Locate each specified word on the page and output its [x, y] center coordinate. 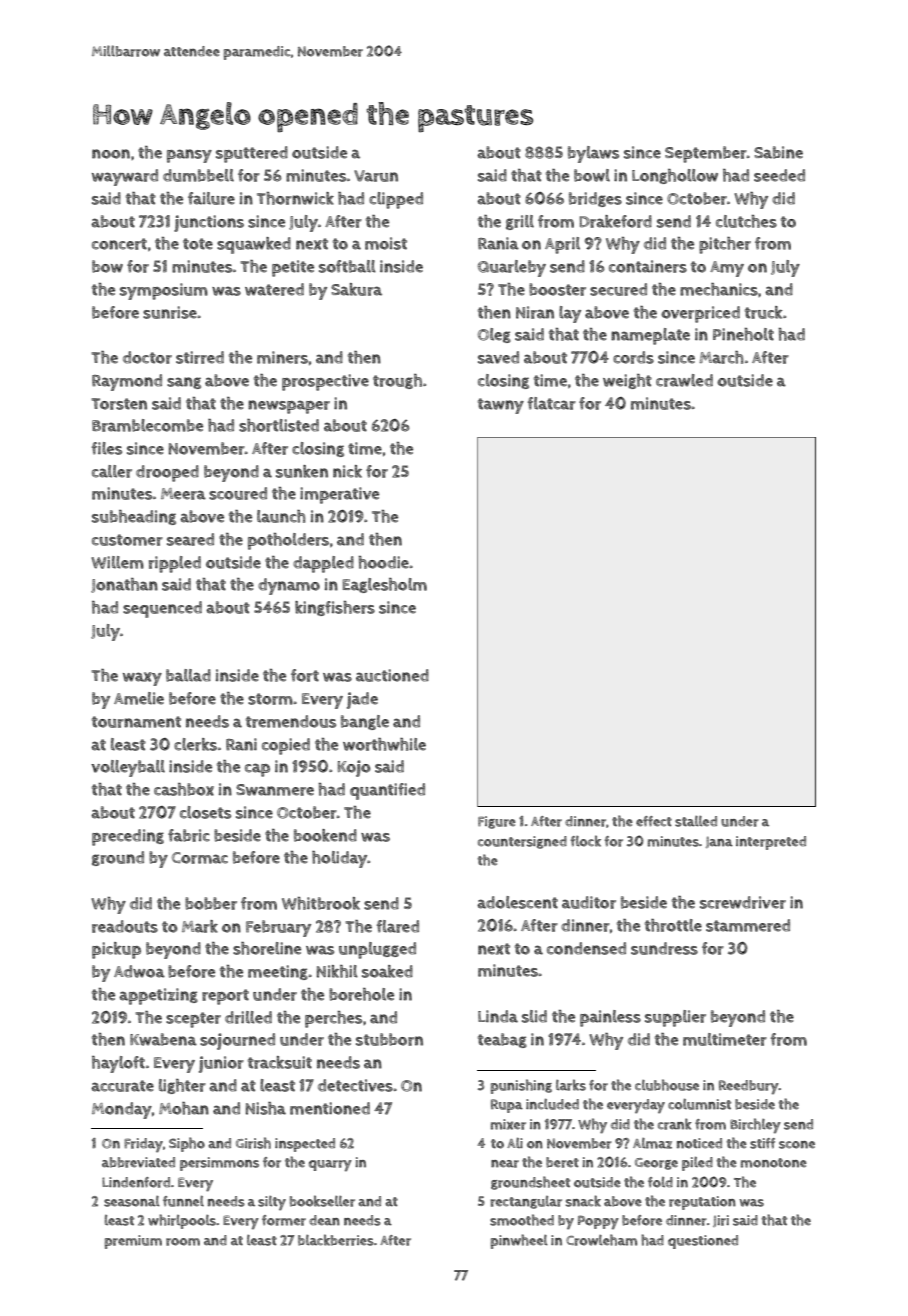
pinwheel [519, 1241]
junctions [209, 223]
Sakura [356, 289]
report [225, 997]
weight [627, 381]
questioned [703, 1242]
